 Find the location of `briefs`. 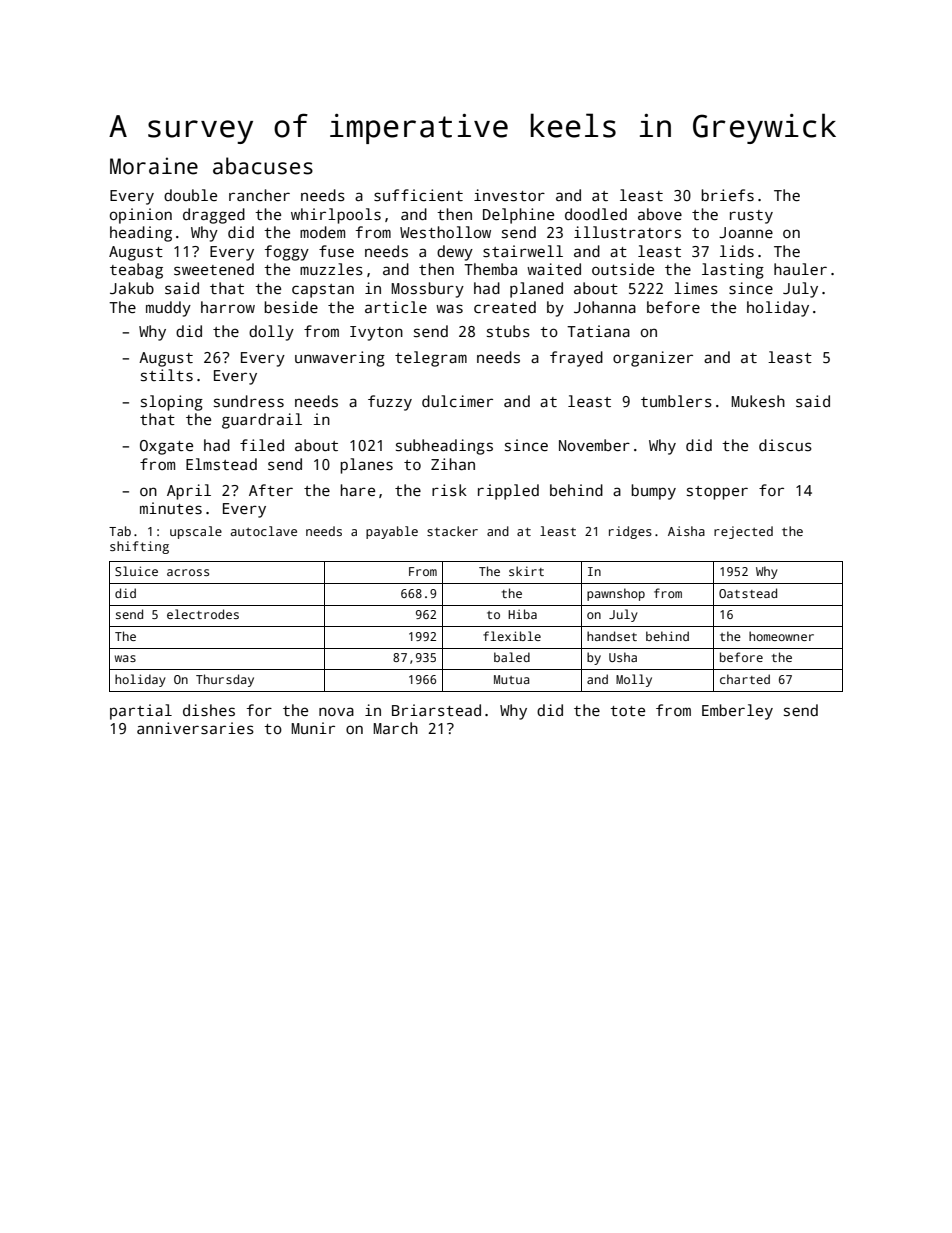

briefs is located at coordinates (727, 195).
